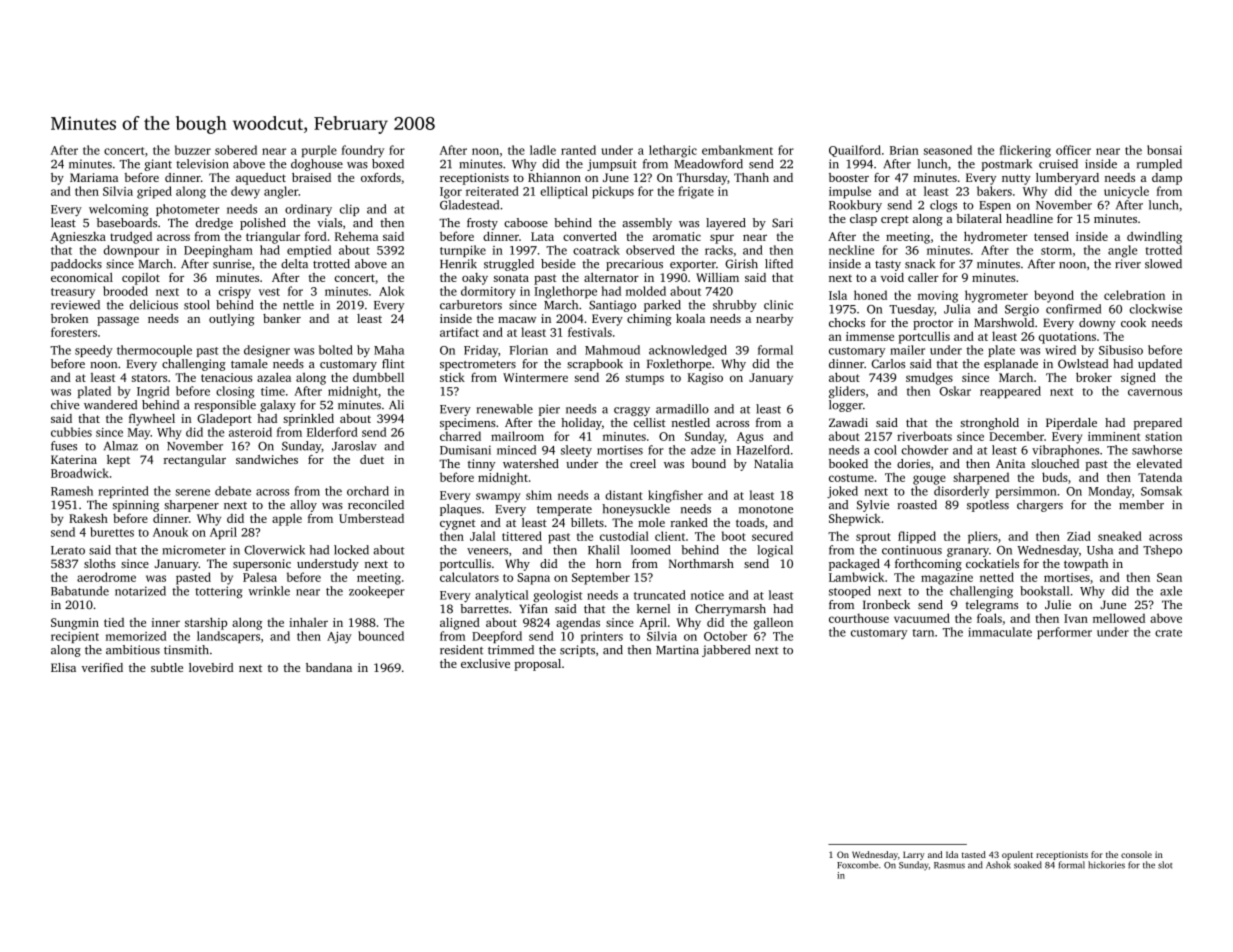  I want to click on console, so click(1136, 854).
